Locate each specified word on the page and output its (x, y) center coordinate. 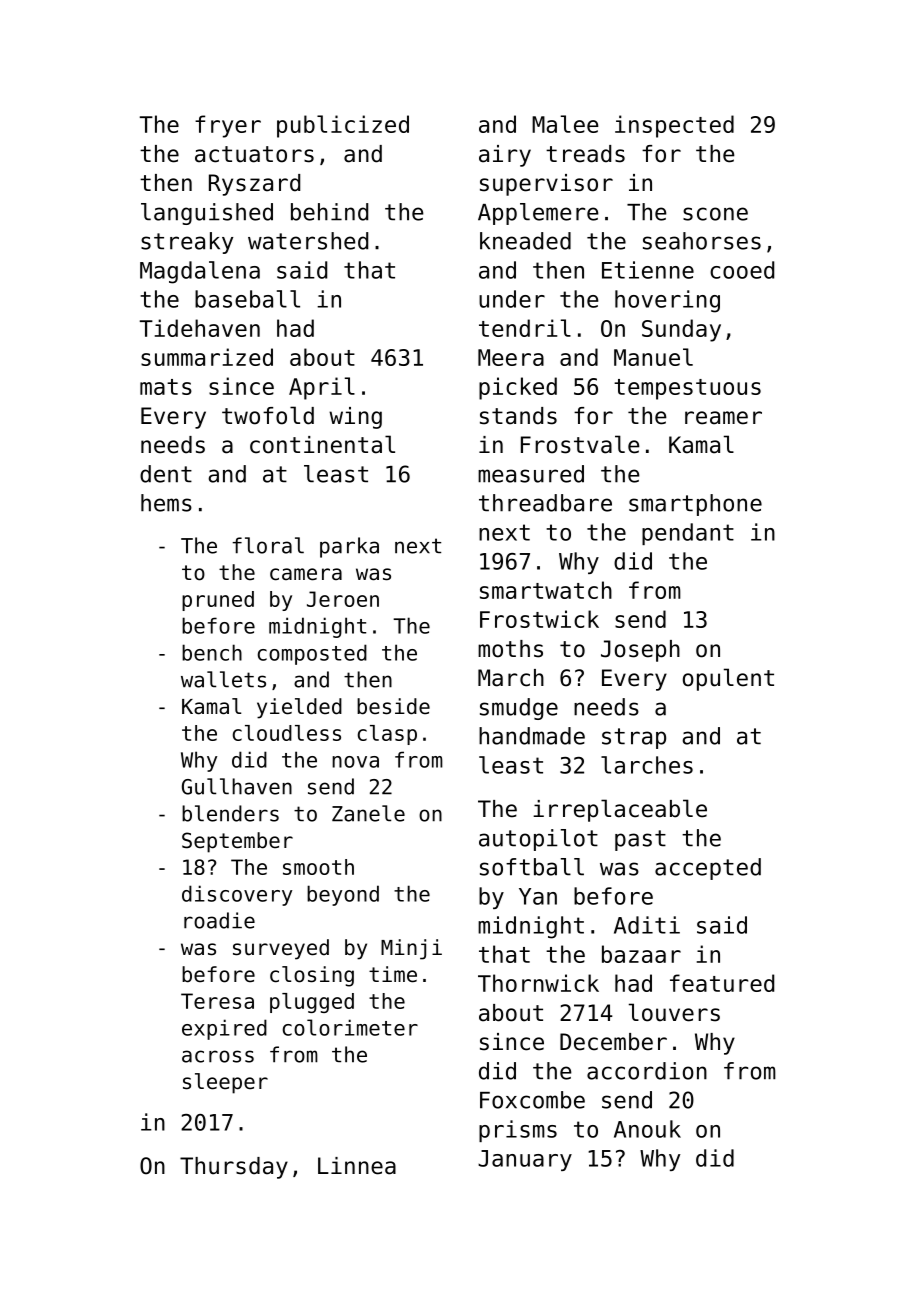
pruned (218, 601)
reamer (723, 418)
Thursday (234, 1168)
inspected (674, 126)
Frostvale (580, 444)
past (640, 840)
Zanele (368, 813)
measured (531, 474)
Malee (565, 124)
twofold (268, 415)
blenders (230, 813)
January (525, 1160)
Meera (511, 357)
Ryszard (254, 185)
